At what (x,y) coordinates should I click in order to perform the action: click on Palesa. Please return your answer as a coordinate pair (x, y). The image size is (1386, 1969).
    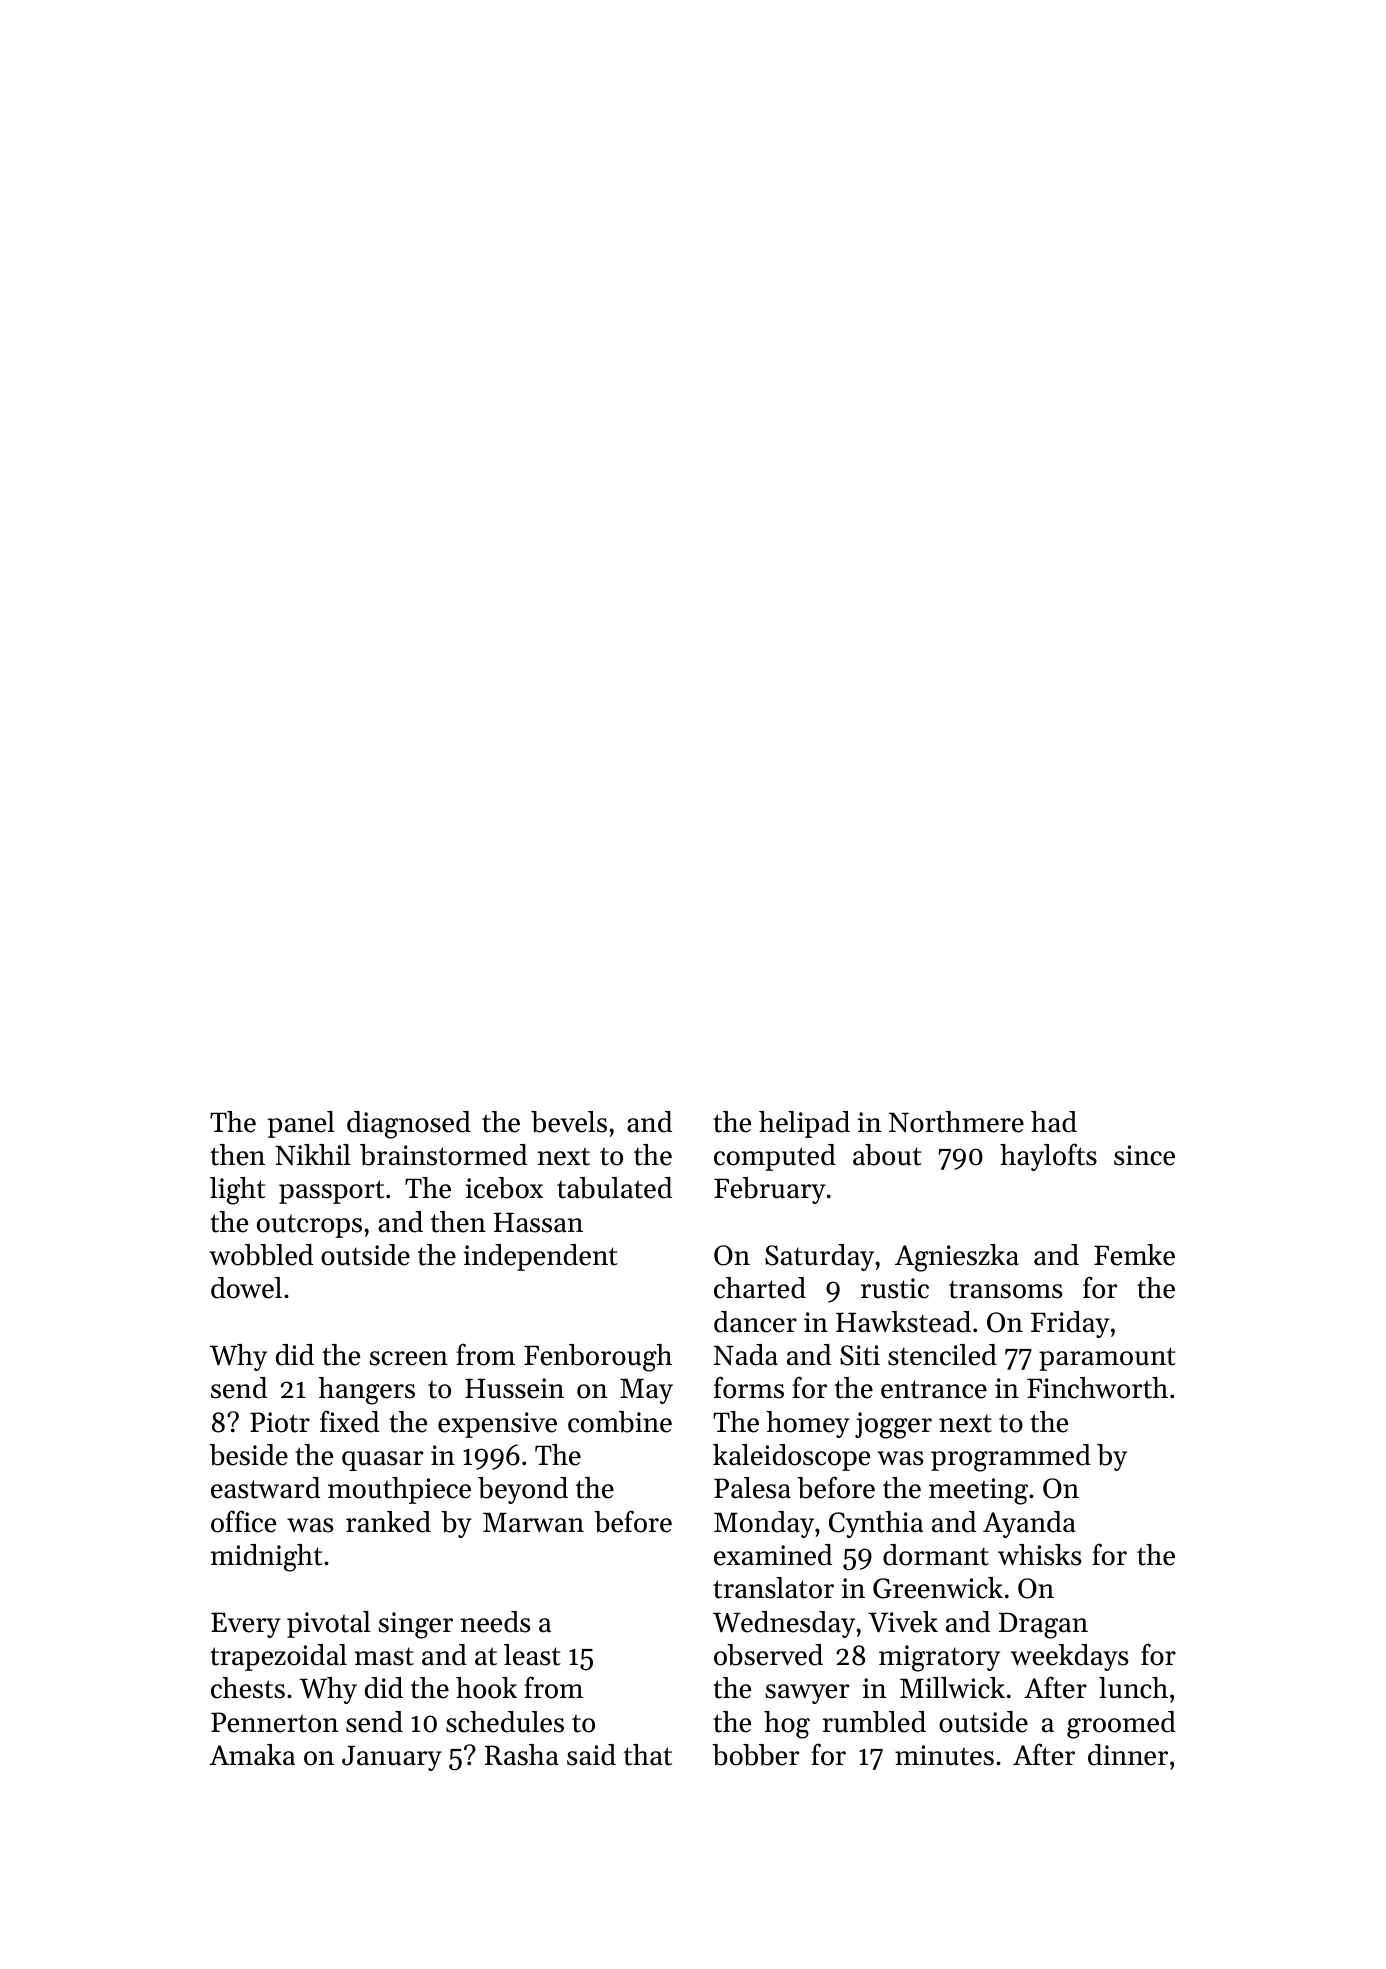
    Looking at the image, I should click on (752, 1488).
